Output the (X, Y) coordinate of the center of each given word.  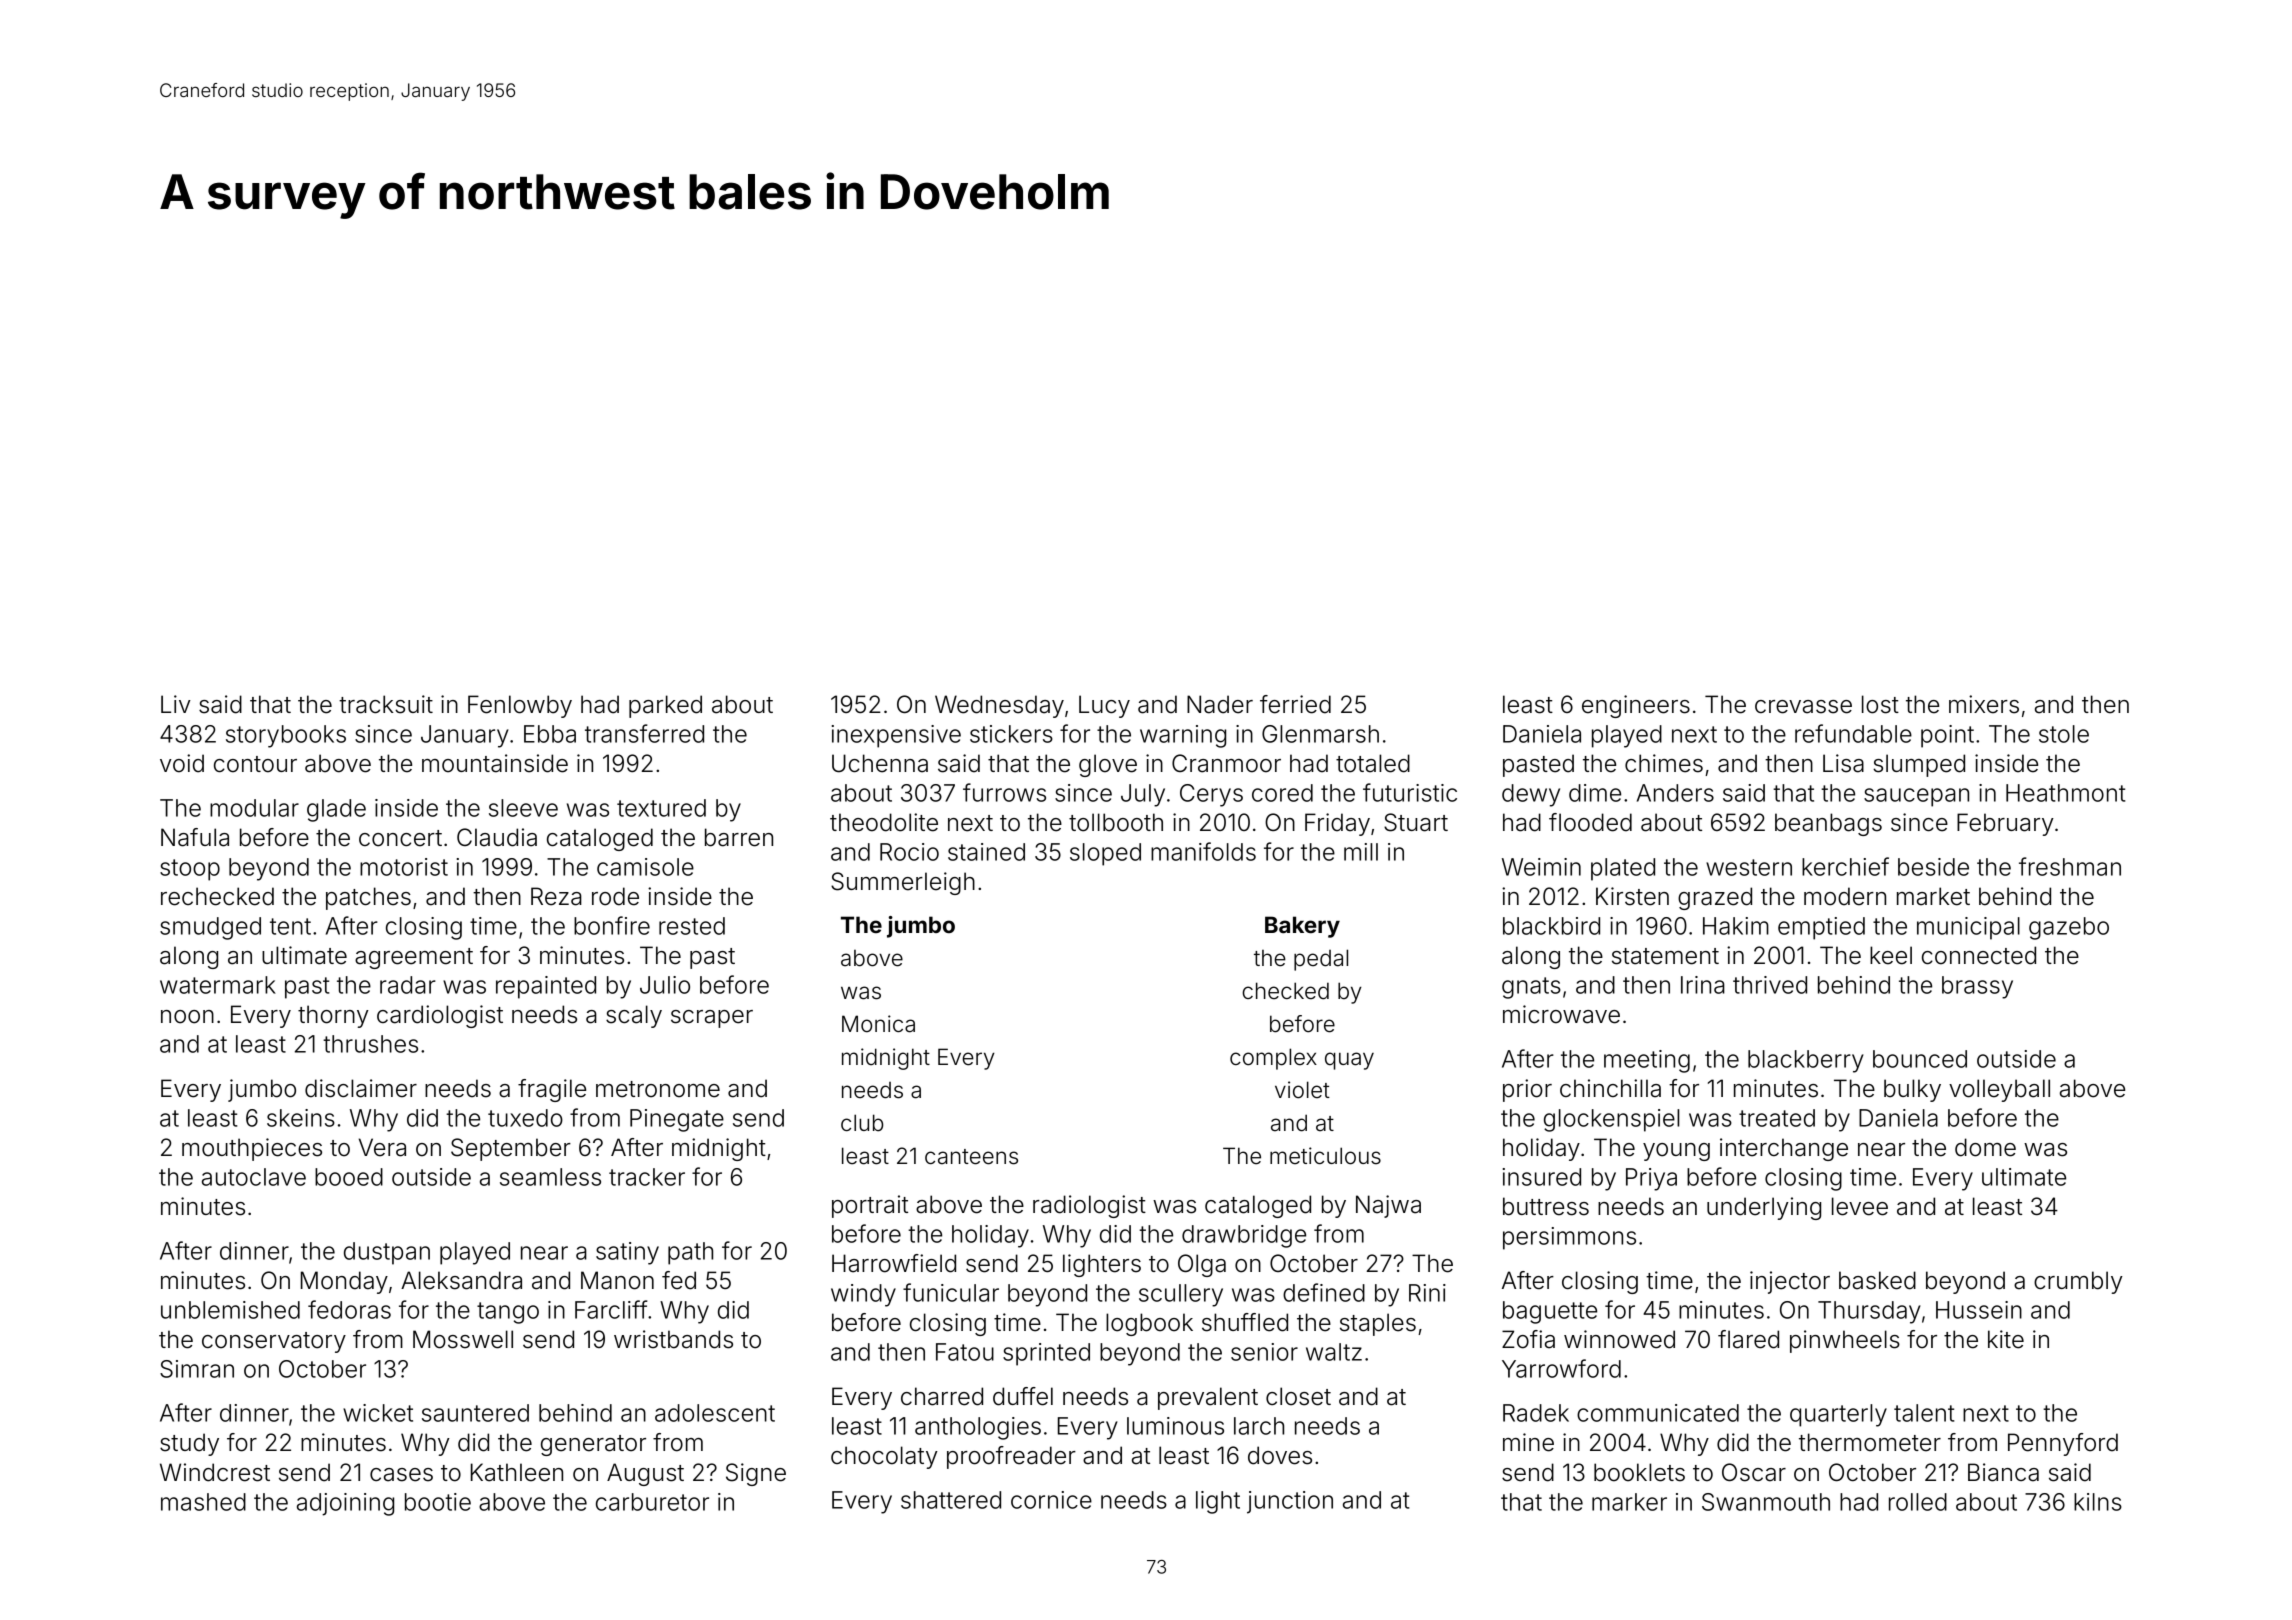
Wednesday (999, 706)
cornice (1051, 1500)
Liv (176, 704)
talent (1924, 1413)
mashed (203, 1502)
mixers (1984, 704)
